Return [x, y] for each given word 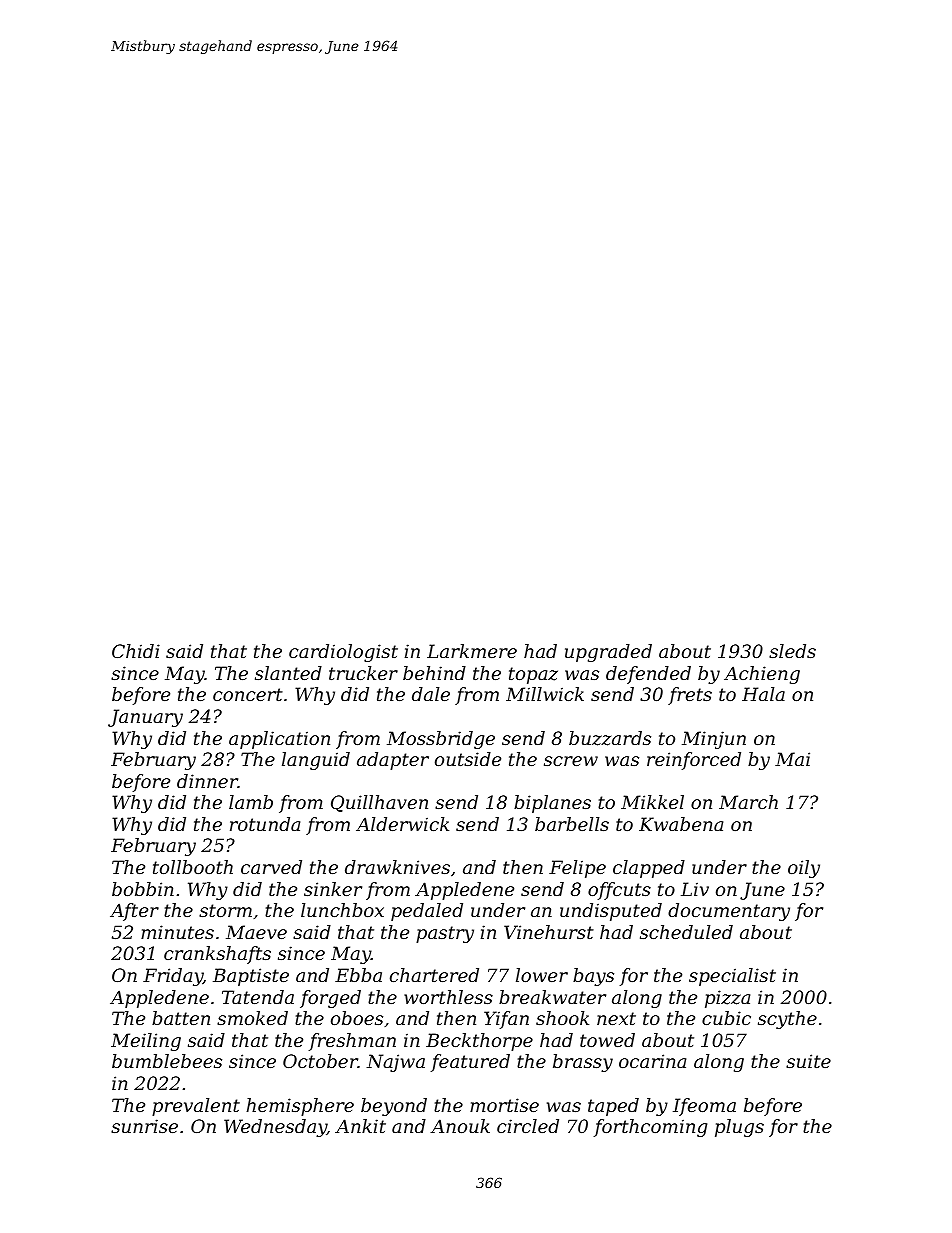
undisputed [611, 912]
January [145, 718]
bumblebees [167, 1061]
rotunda [265, 824]
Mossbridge [441, 740]
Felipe [577, 869]
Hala [763, 694]
